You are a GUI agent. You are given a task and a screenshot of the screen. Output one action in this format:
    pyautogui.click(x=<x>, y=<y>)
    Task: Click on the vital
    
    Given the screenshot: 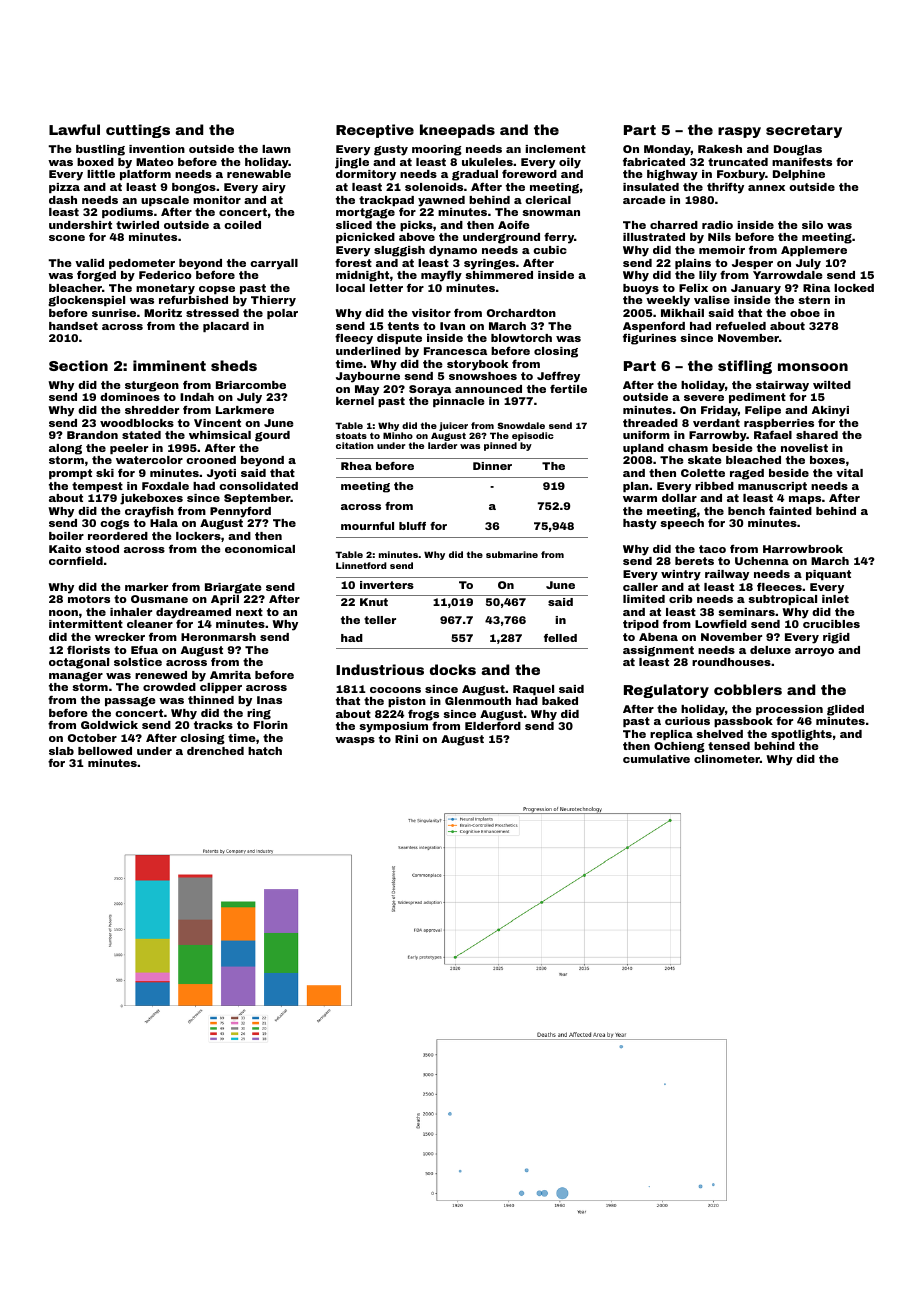 What is the action you would take?
    pyautogui.click(x=849, y=473)
